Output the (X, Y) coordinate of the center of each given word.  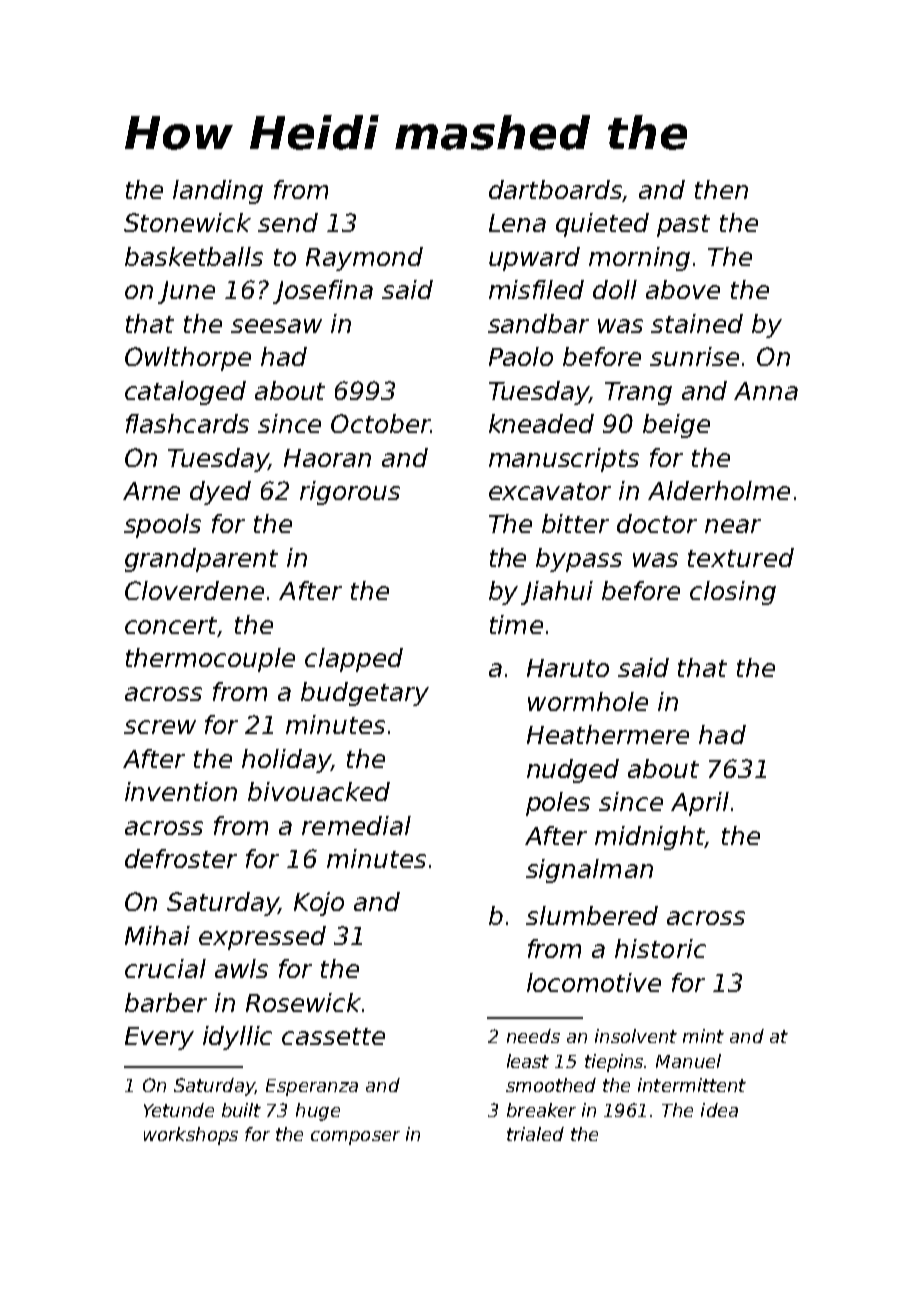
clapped (354, 660)
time (516, 624)
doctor (657, 523)
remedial (356, 825)
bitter (575, 523)
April (700, 804)
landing (218, 192)
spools (162, 526)
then (721, 189)
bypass (579, 560)
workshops (191, 1136)
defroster (181, 858)
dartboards (556, 191)
